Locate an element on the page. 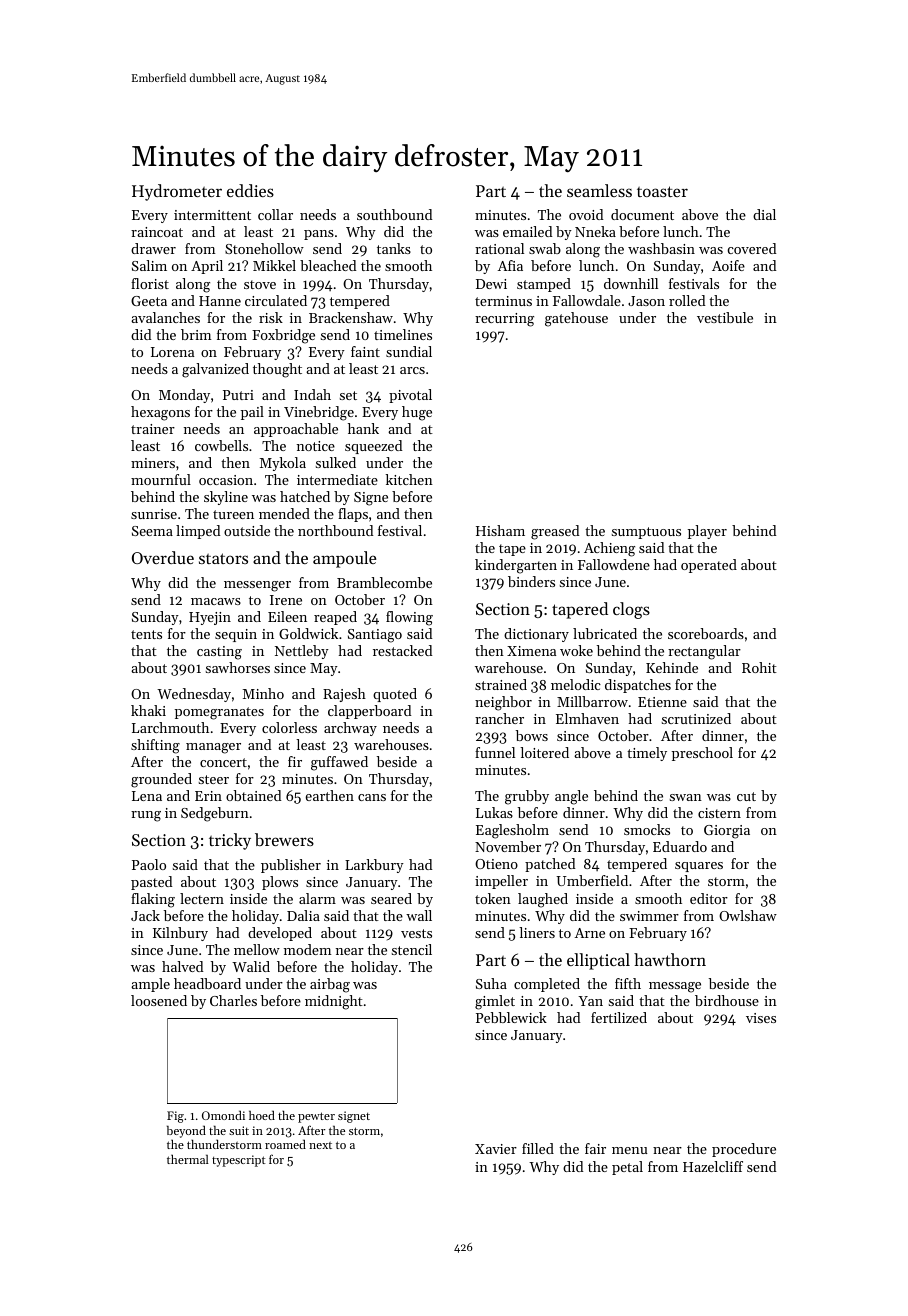 The height and width of the document is (1316, 908). Xavier is located at coordinates (496, 1149).
